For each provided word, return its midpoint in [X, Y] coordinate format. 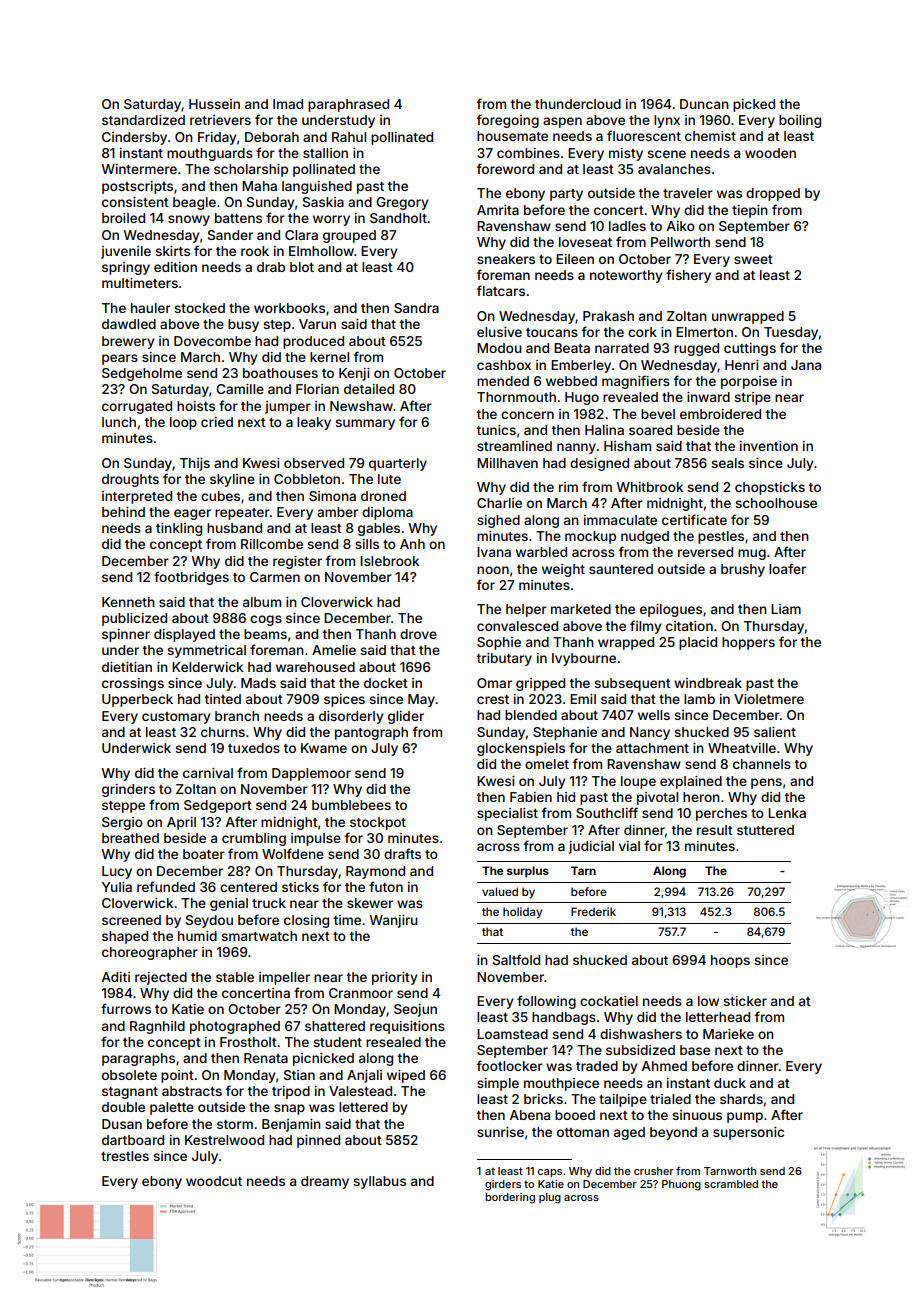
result [715, 830]
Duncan [704, 104]
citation [689, 626]
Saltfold [516, 959]
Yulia [117, 887]
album [262, 602]
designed [599, 464]
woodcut [214, 1181]
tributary [504, 659]
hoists [196, 406]
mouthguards [210, 154]
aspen [562, 122]
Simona [332, 496]
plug [550, 1198]
